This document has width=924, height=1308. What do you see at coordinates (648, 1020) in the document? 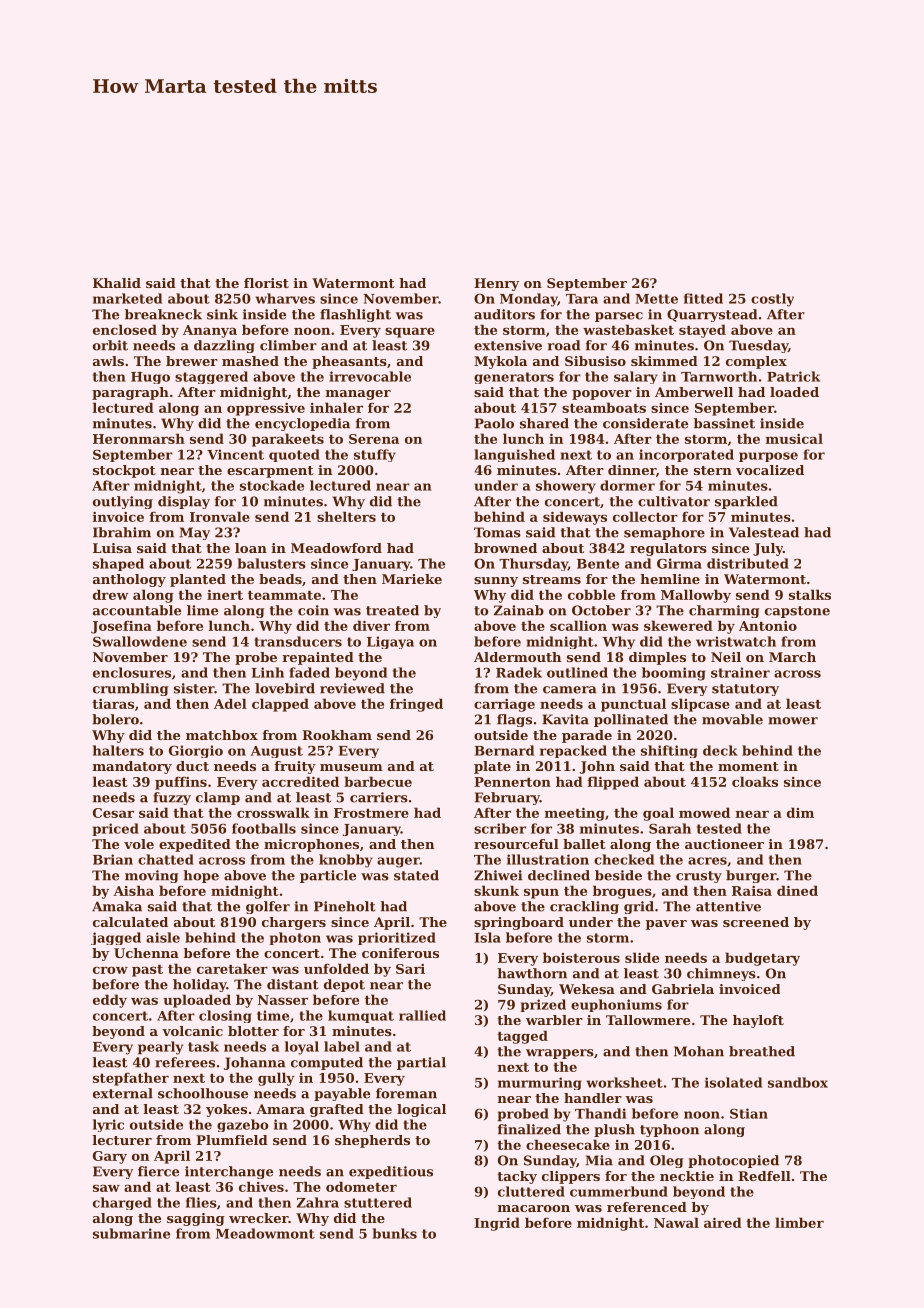
I see `Tallowmere` at bounding box center [648, 1020].
